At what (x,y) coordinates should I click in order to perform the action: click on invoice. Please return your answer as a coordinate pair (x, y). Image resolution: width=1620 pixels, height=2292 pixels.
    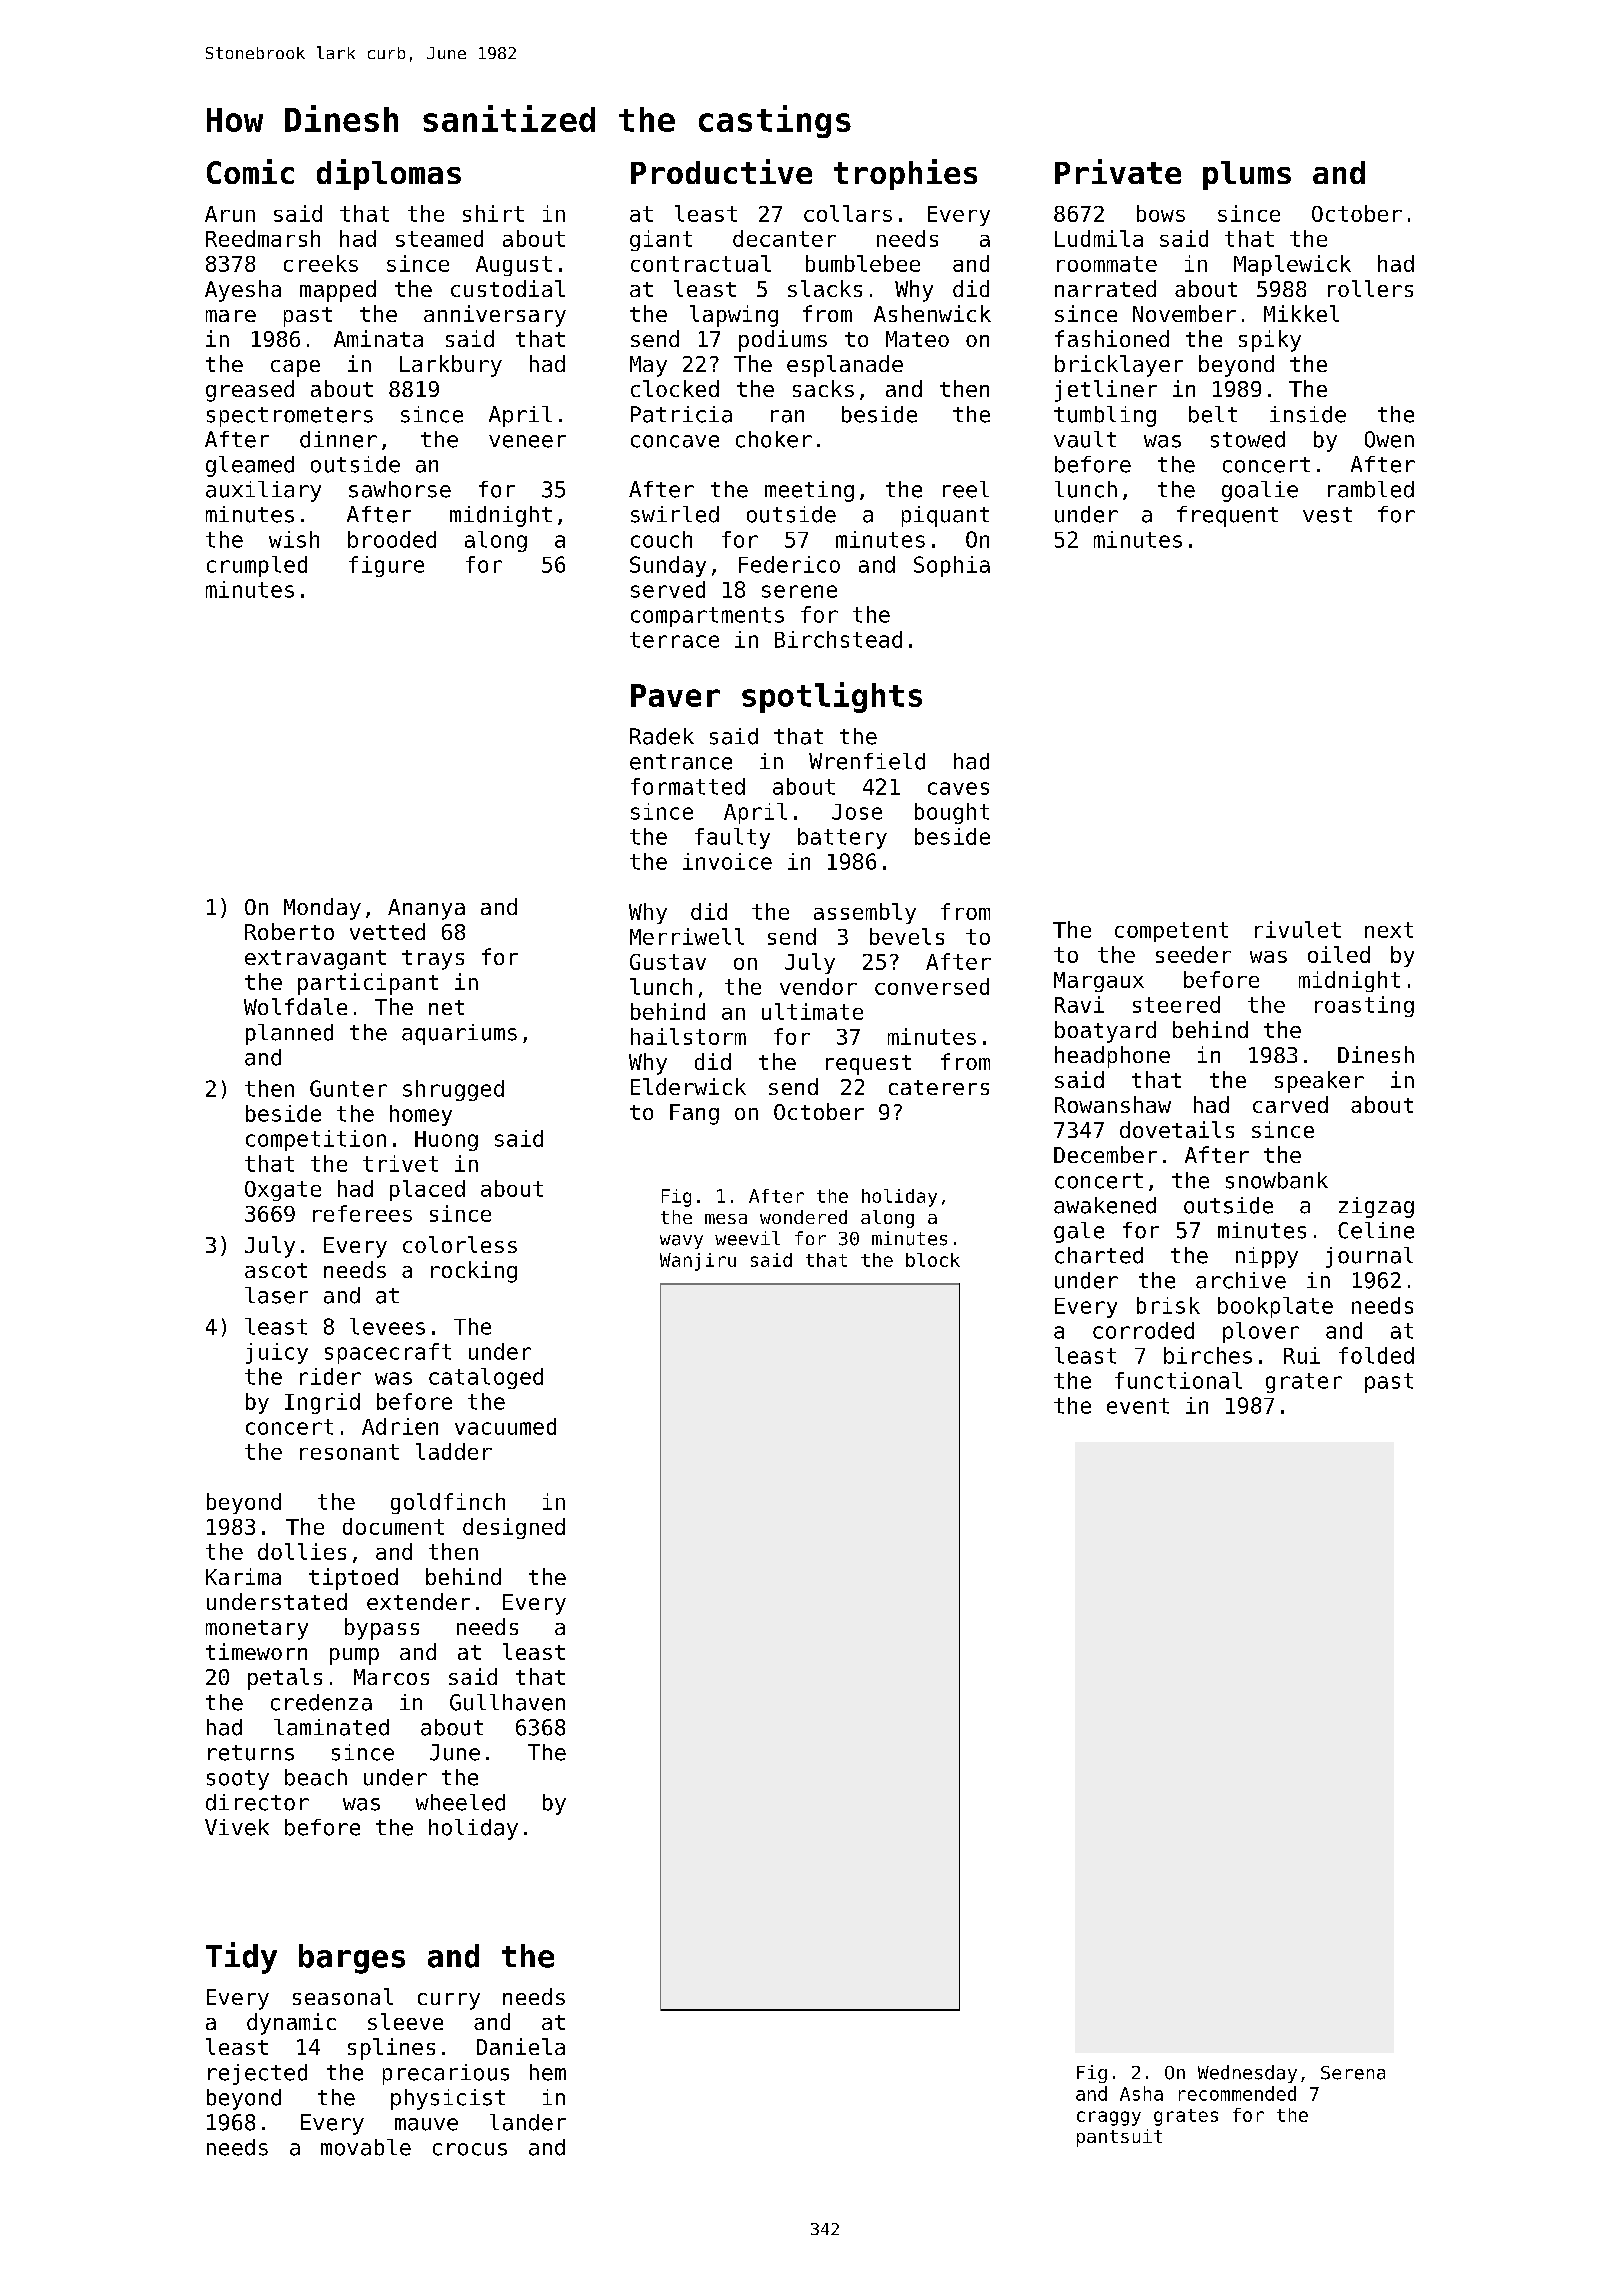
    Looking at the image, I should click on (727, 861).
